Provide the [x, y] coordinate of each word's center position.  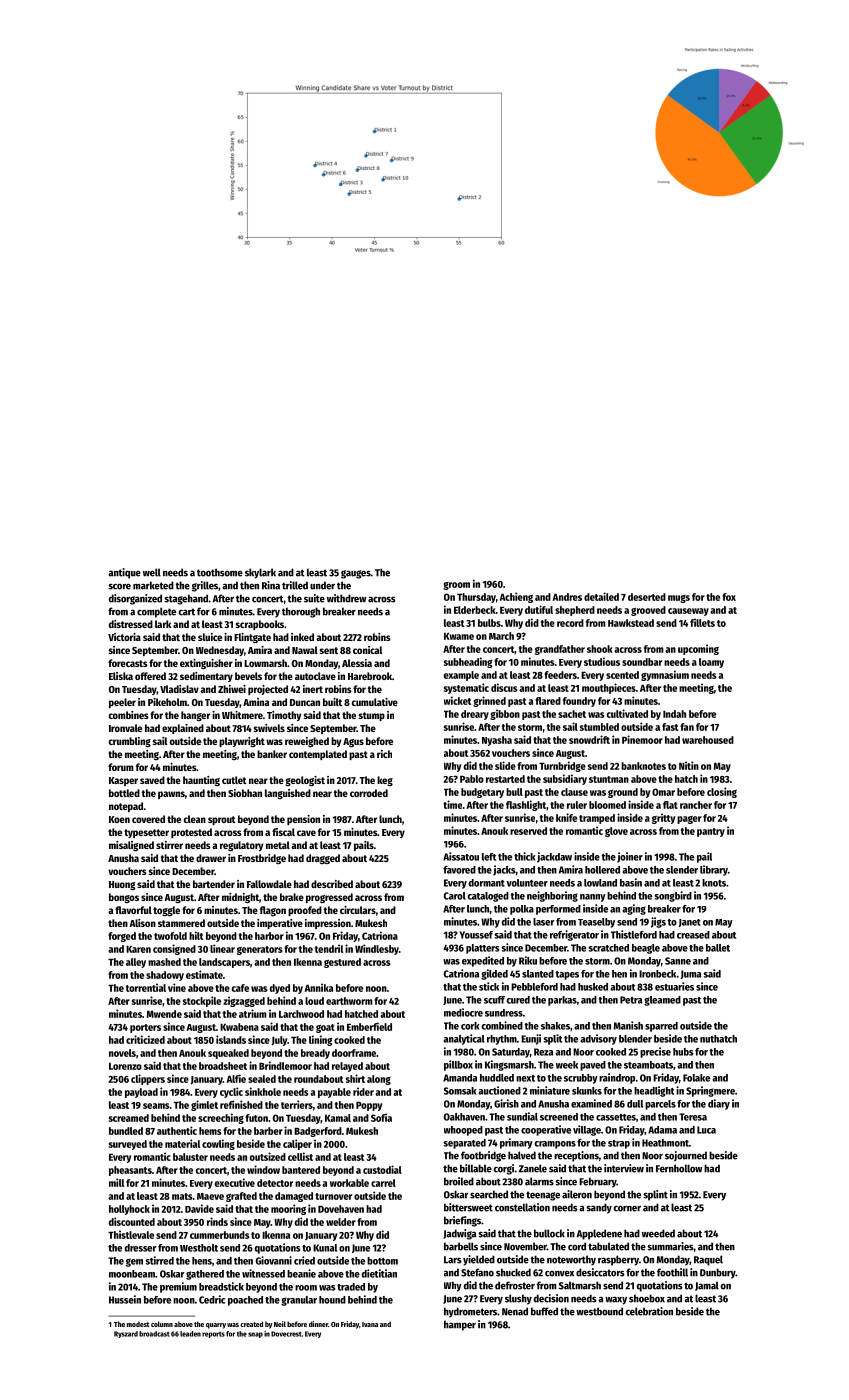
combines [129, 715]
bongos [124, 898]
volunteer [527, 883]
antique [124, 573]
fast [670, 727]
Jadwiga [459, 1234]
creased [693, 935]
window [263, 1169]
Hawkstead [631, 623]
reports [213, 1335]
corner [627, 1208]
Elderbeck [475, 610]
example [461, 676]
